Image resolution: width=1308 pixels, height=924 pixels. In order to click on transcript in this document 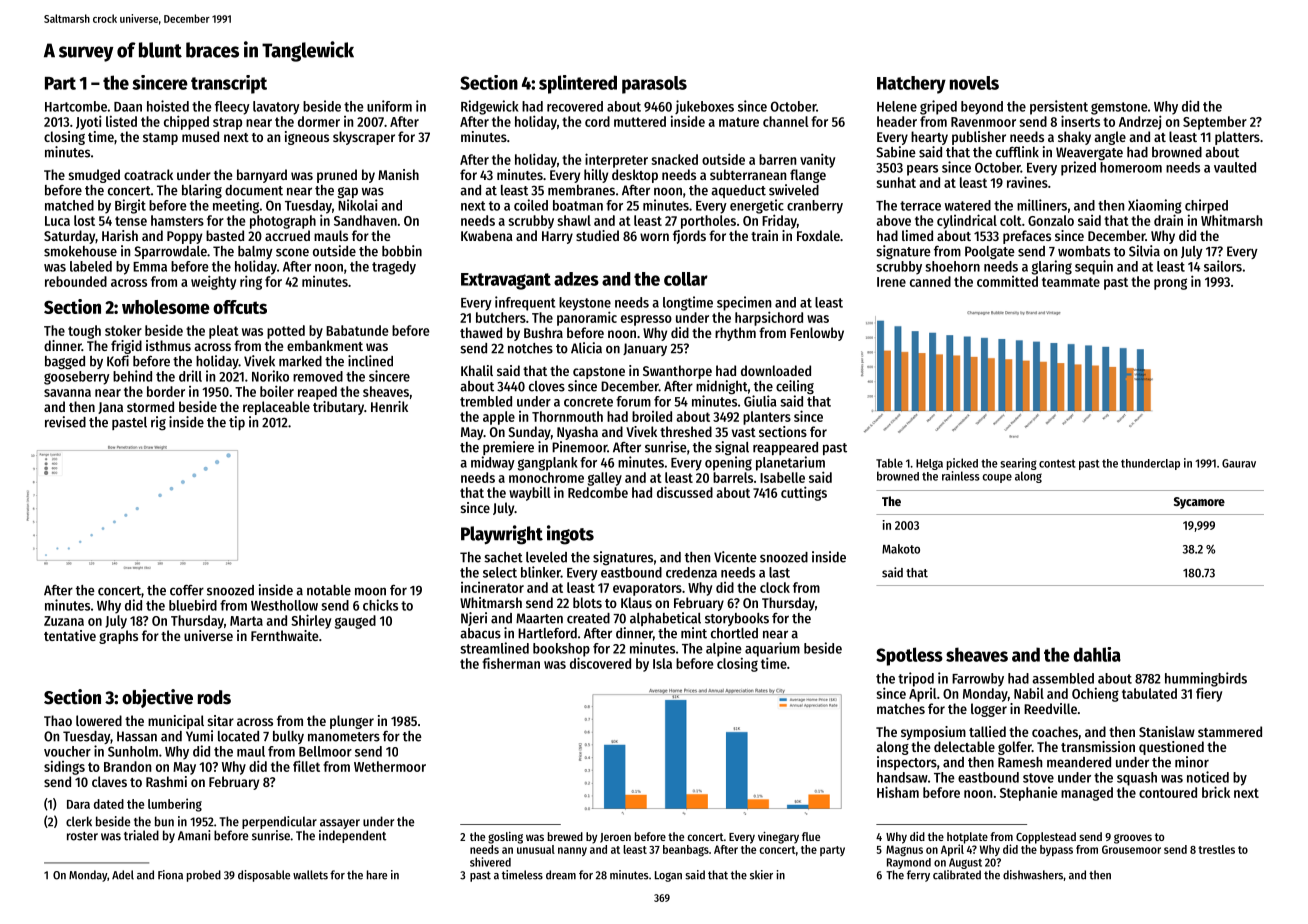, I will do `click(229, 84)`.
